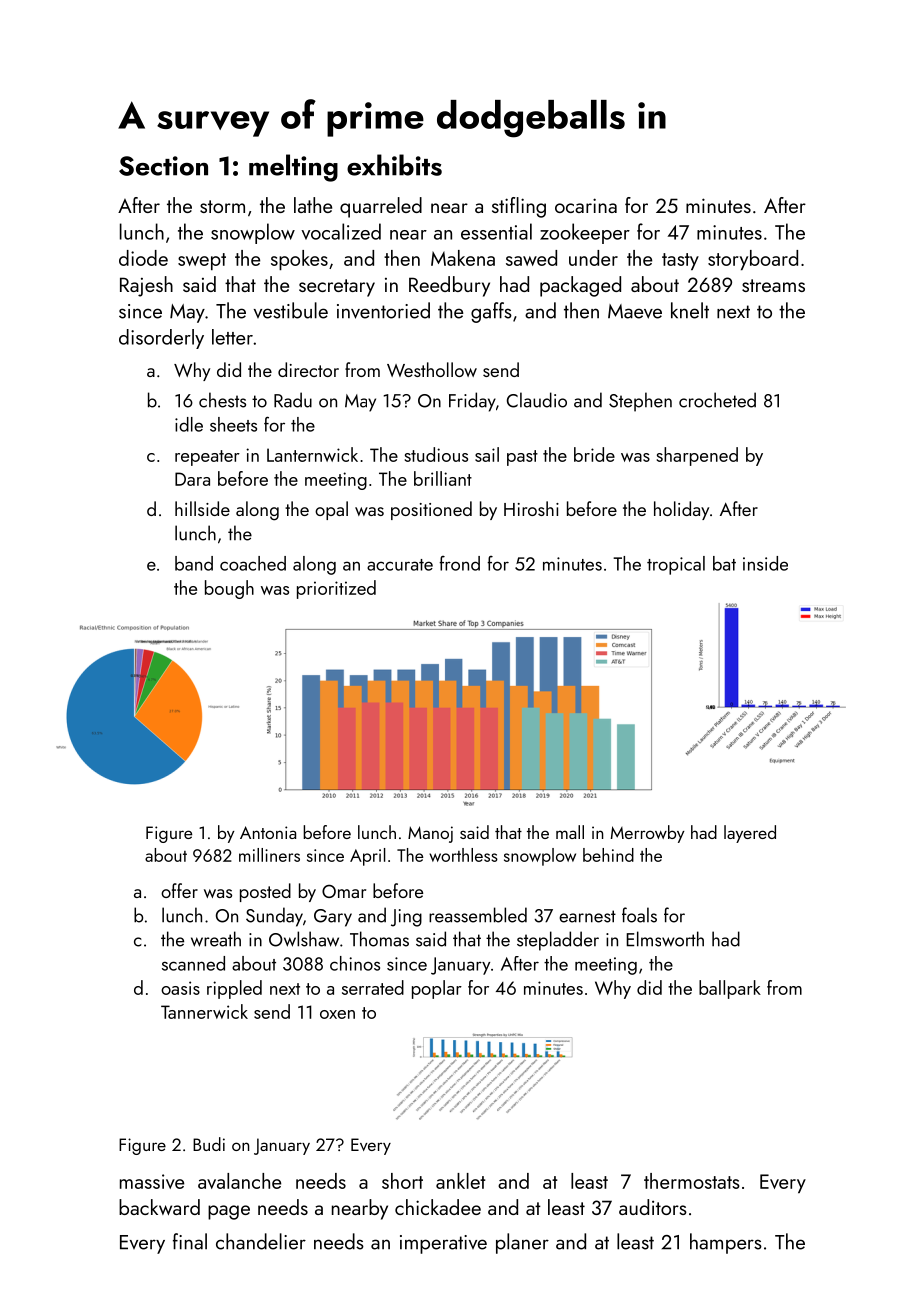 The image size is (924, 1311). I want to click on short, so click(402, 1181).
